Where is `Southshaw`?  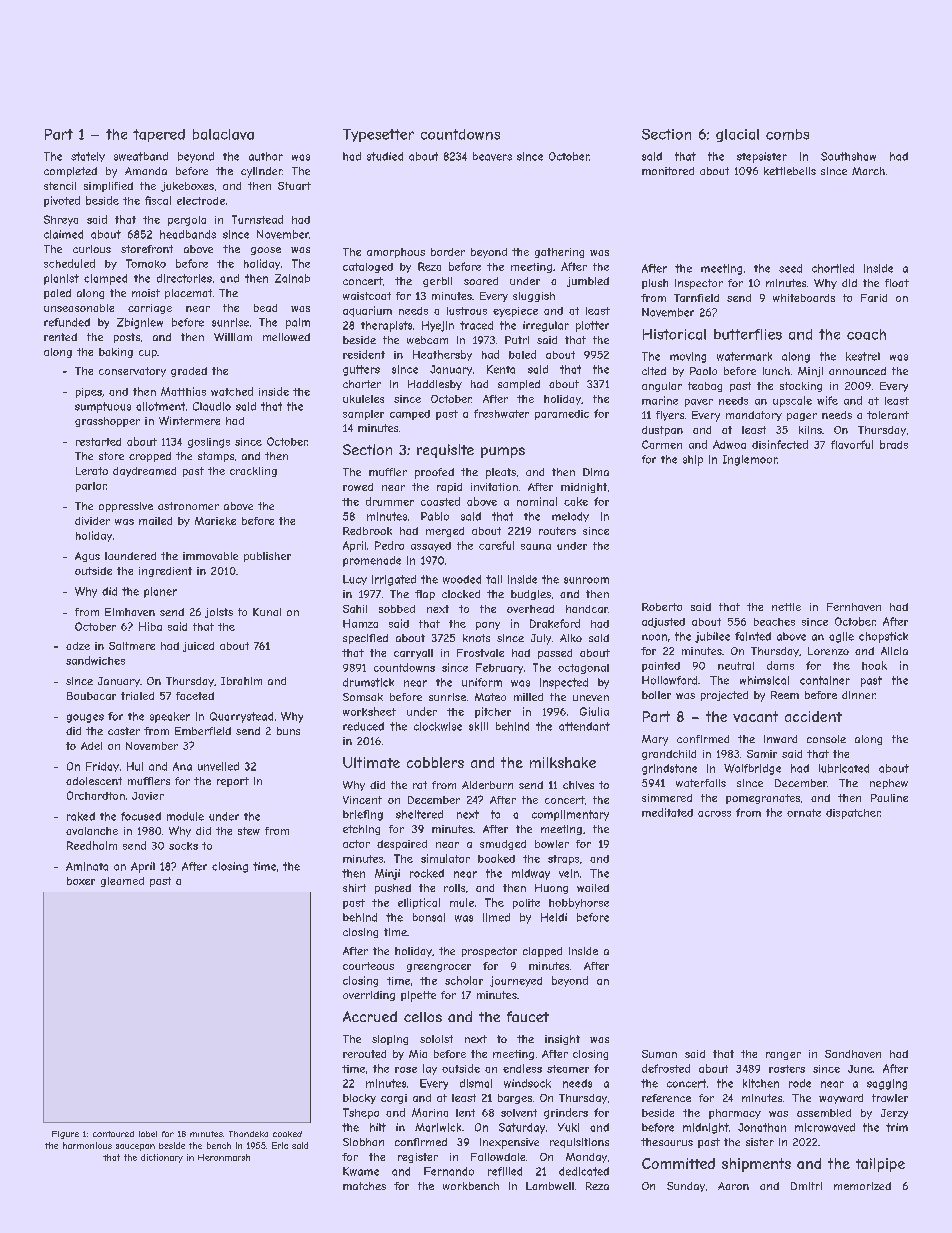
Southshaw is located at coordinates (848, 156).
